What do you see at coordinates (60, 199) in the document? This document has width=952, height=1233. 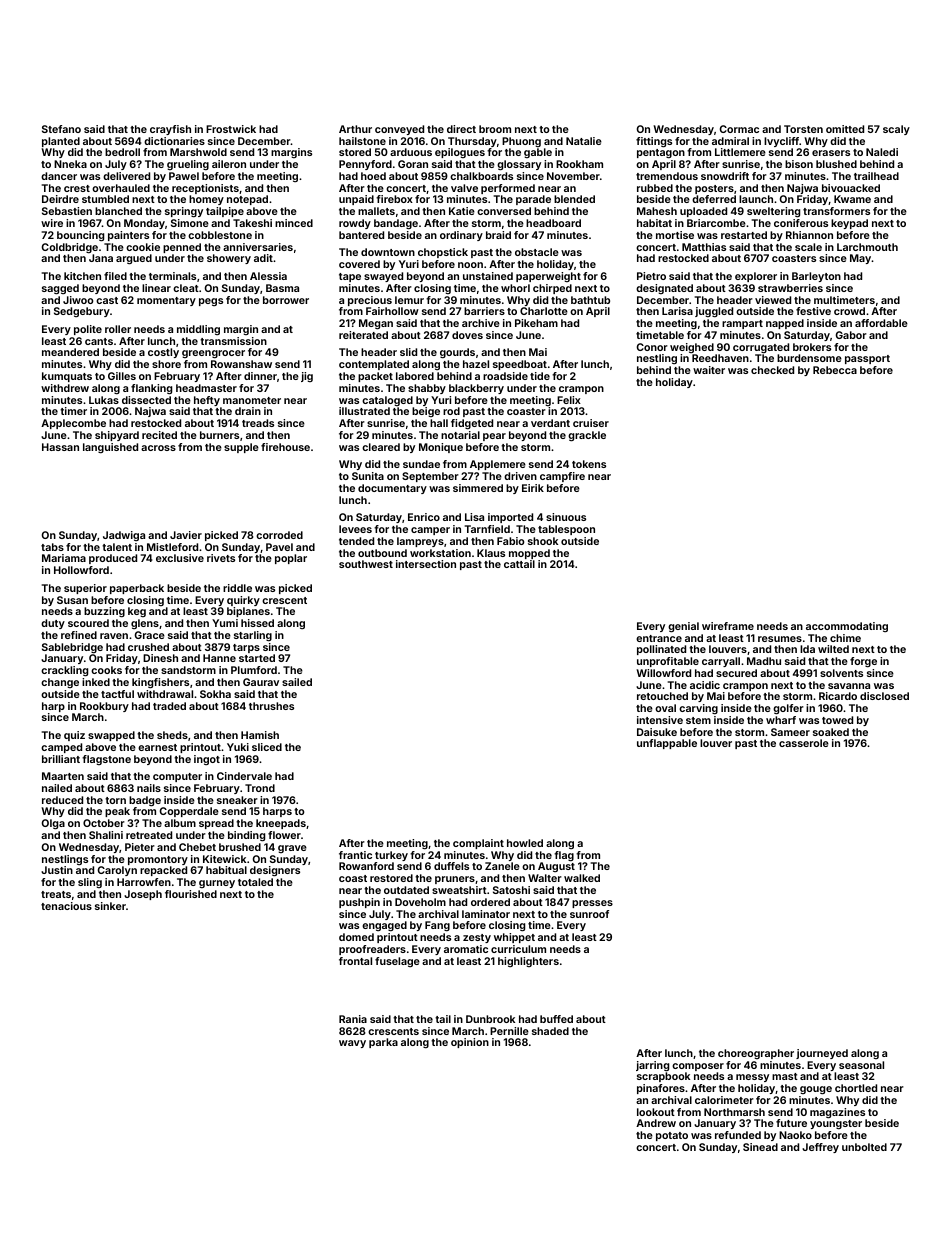 I see `Deirdre` at bounding box center [60, 199].
